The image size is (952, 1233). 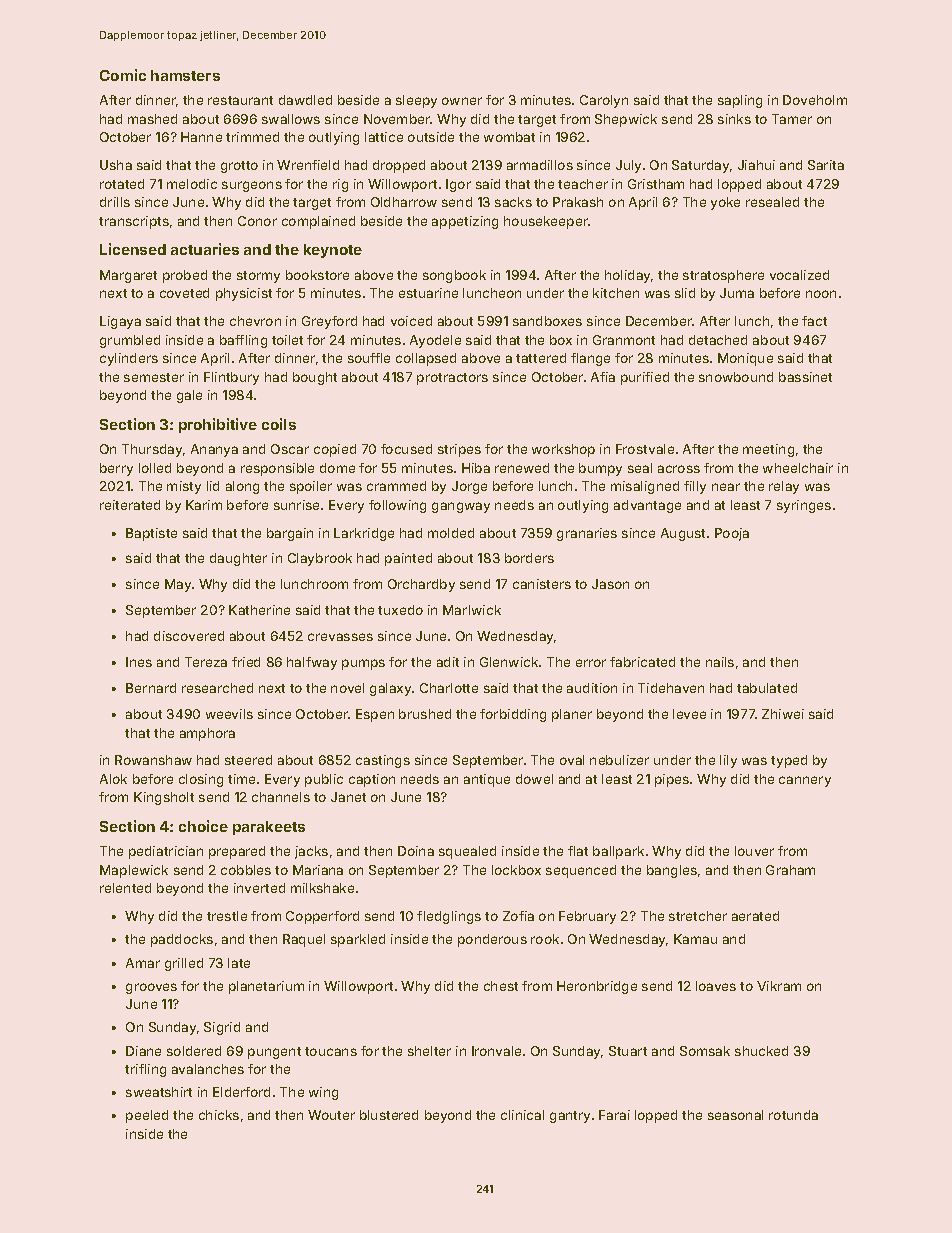 I want to click on Rowanshaw, so click(x=153, y=760).
